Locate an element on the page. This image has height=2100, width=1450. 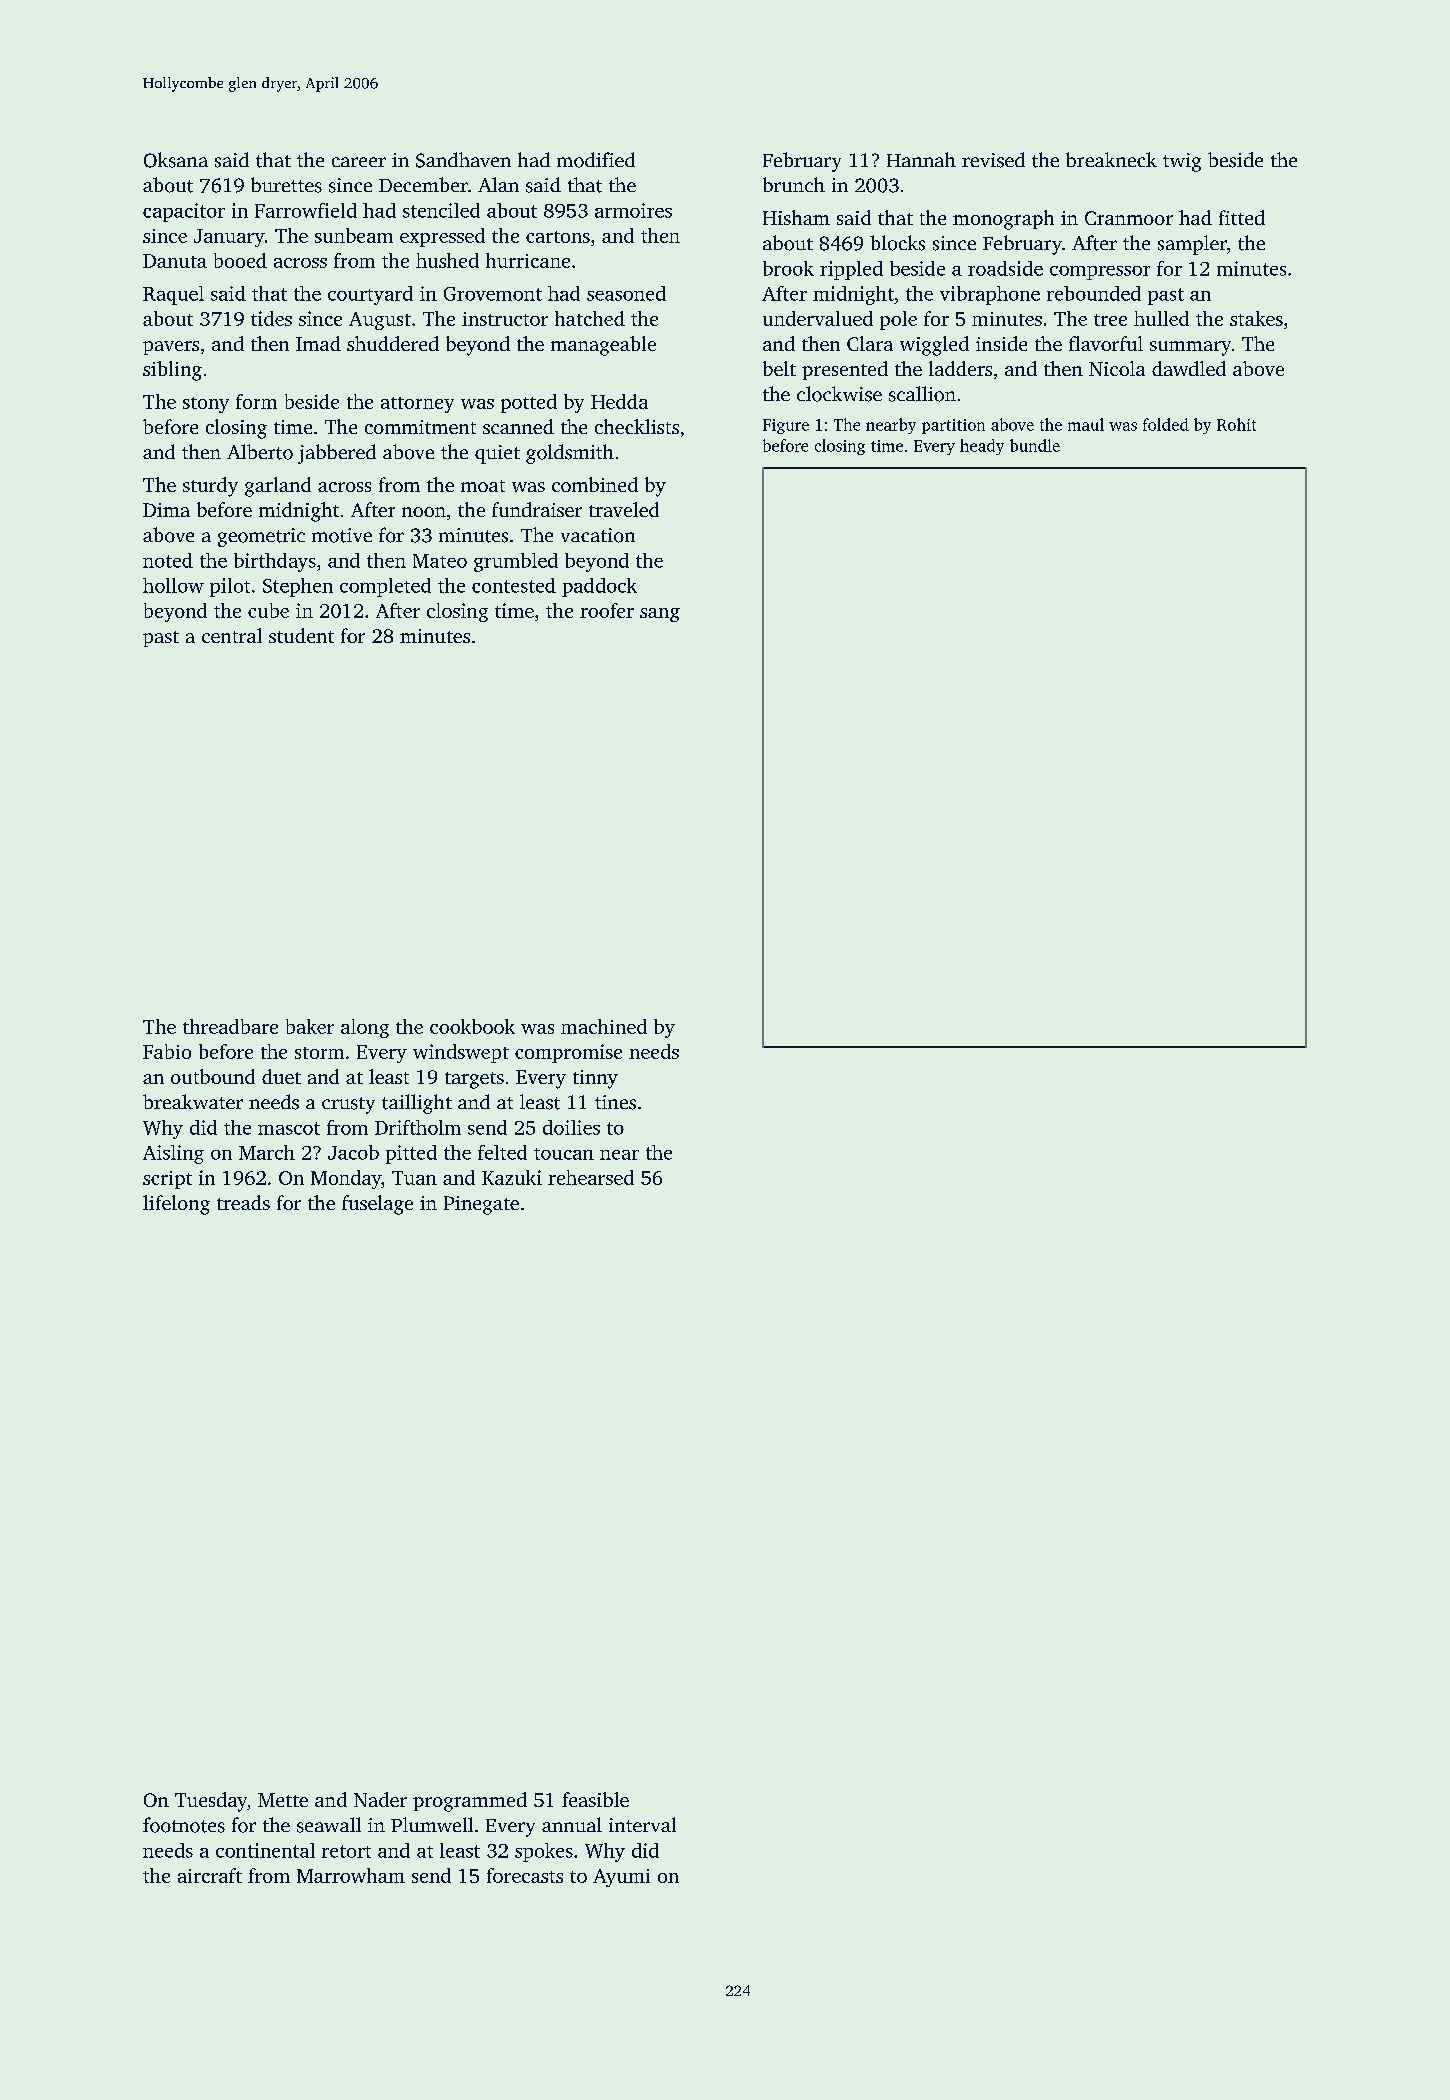
forecasts is located at coordinates (525, 1875).
